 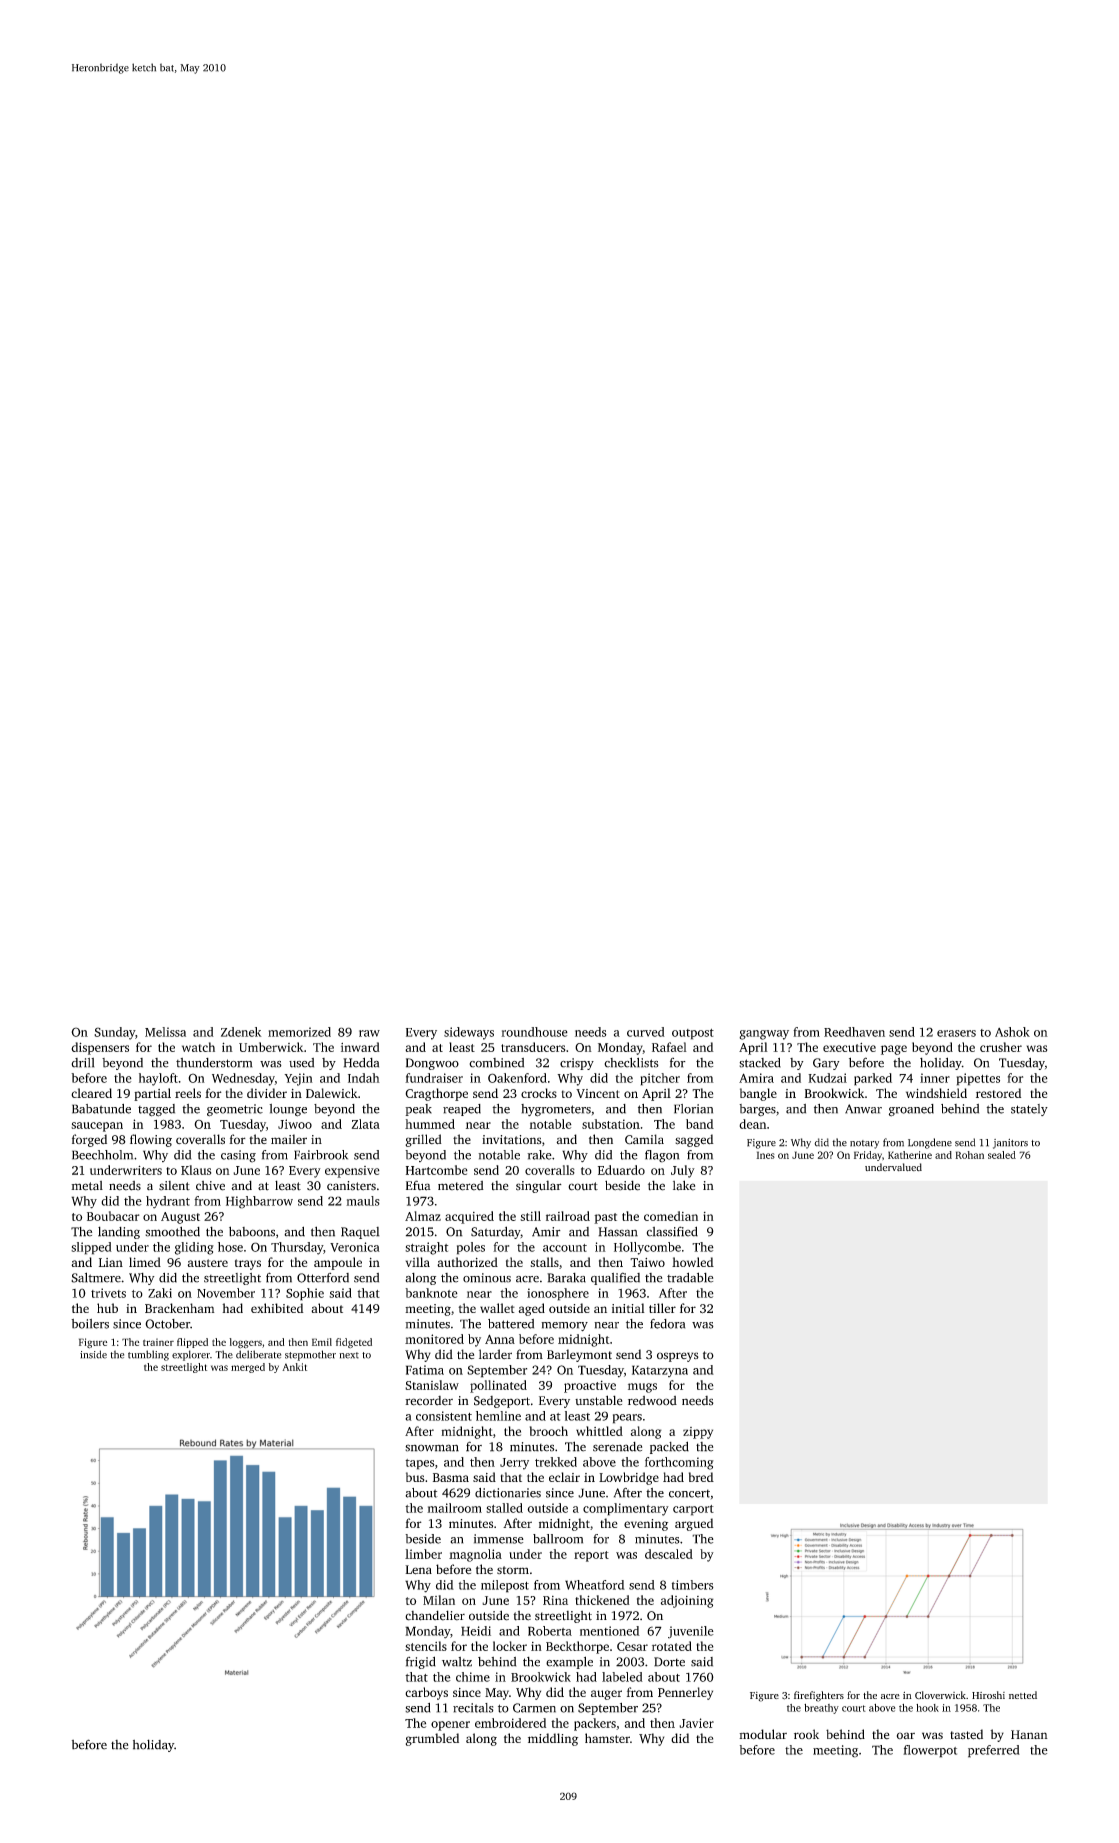 What do you see at coordinates (696, 1723) in the screenshot?
I see `Javier` at bounding box center [696, 1723].
